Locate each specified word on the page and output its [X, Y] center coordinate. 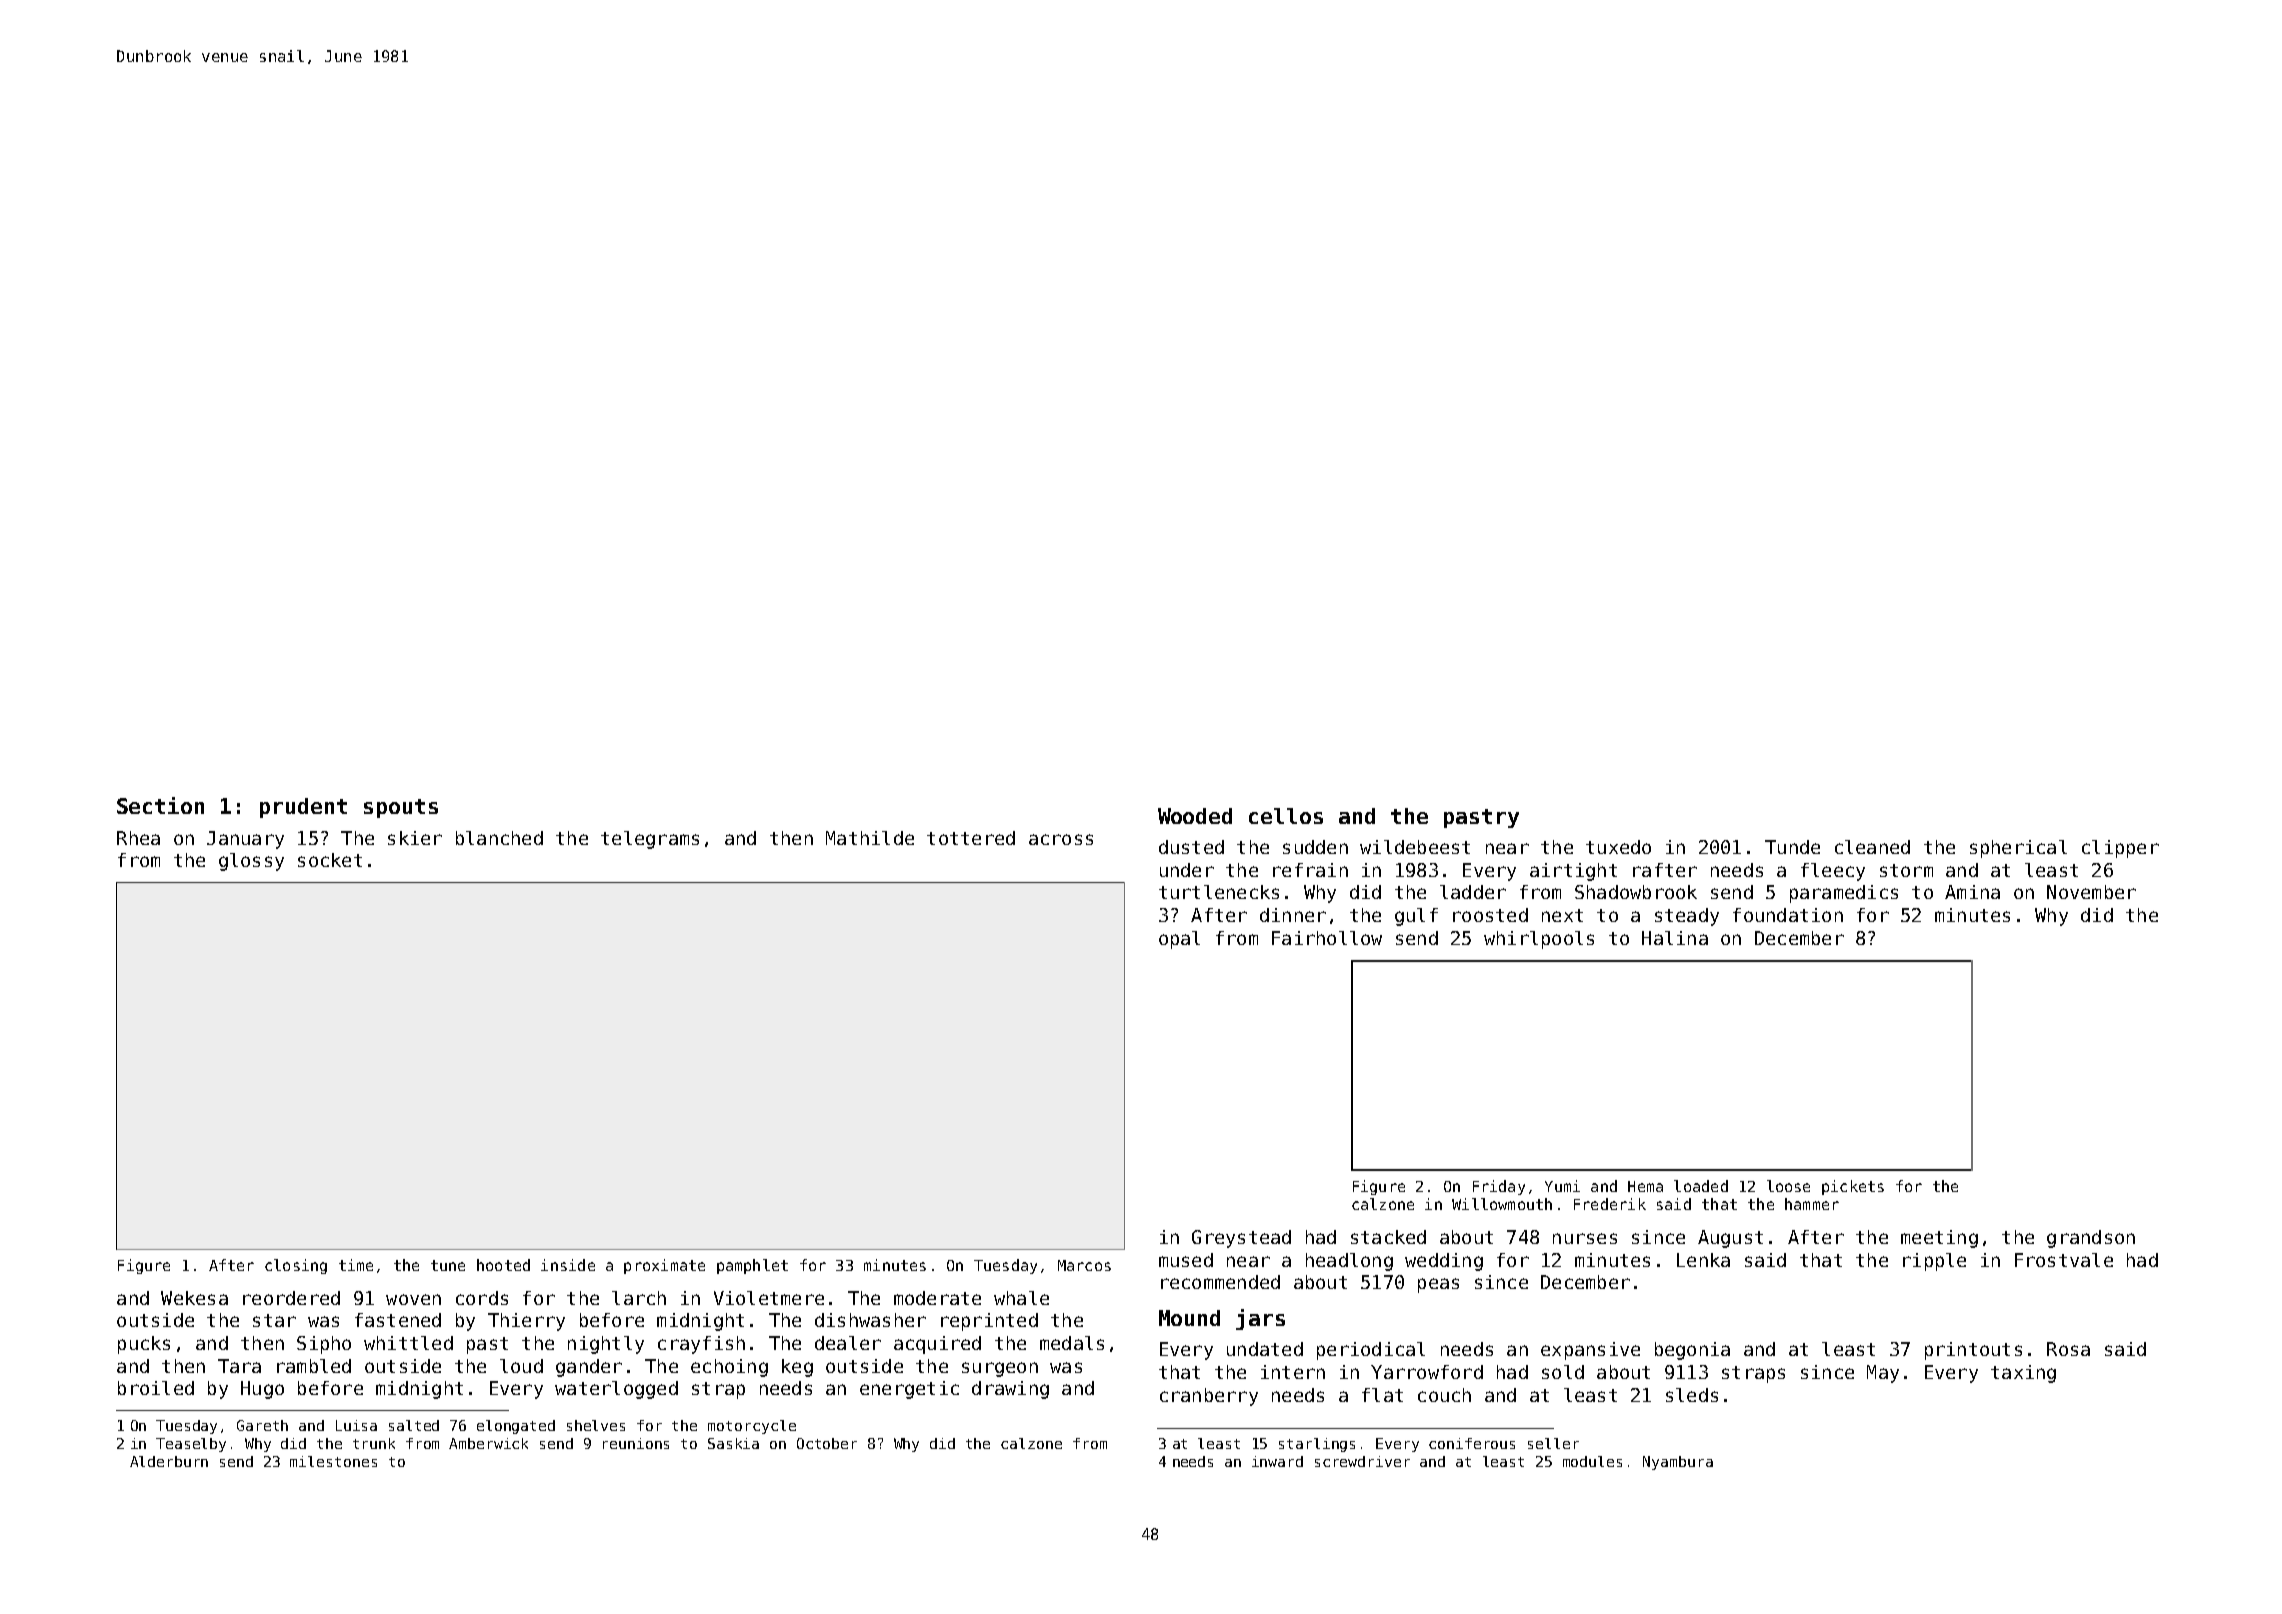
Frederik [1610, 1204]
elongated [516, 1427]
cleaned [1872, 847]
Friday [1499, 1187]
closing [296, 1266]
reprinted [989, 1322]
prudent [303, 808]
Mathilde [870, 838]
